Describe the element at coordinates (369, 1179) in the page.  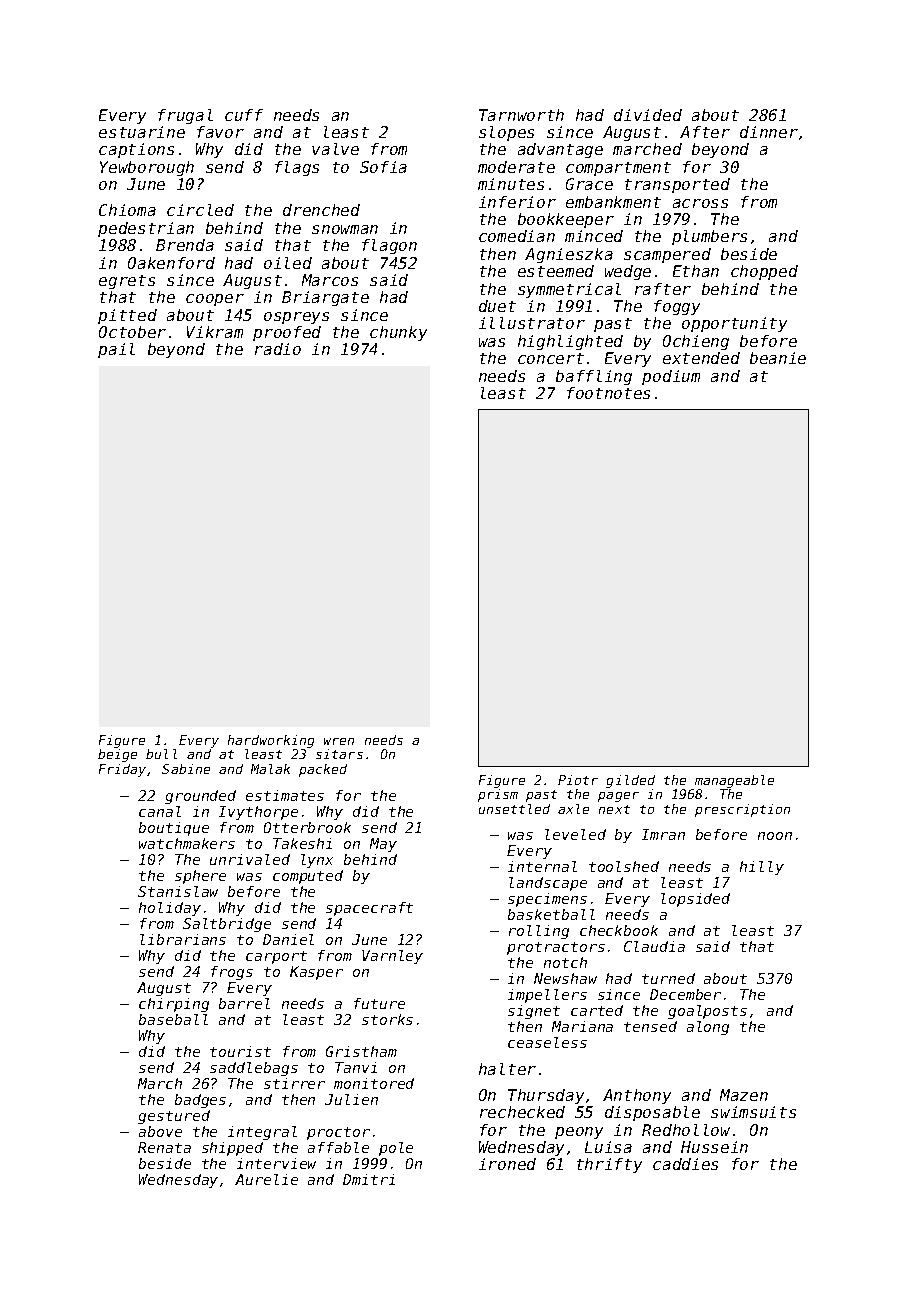
I see `Dmitri` at that location.
